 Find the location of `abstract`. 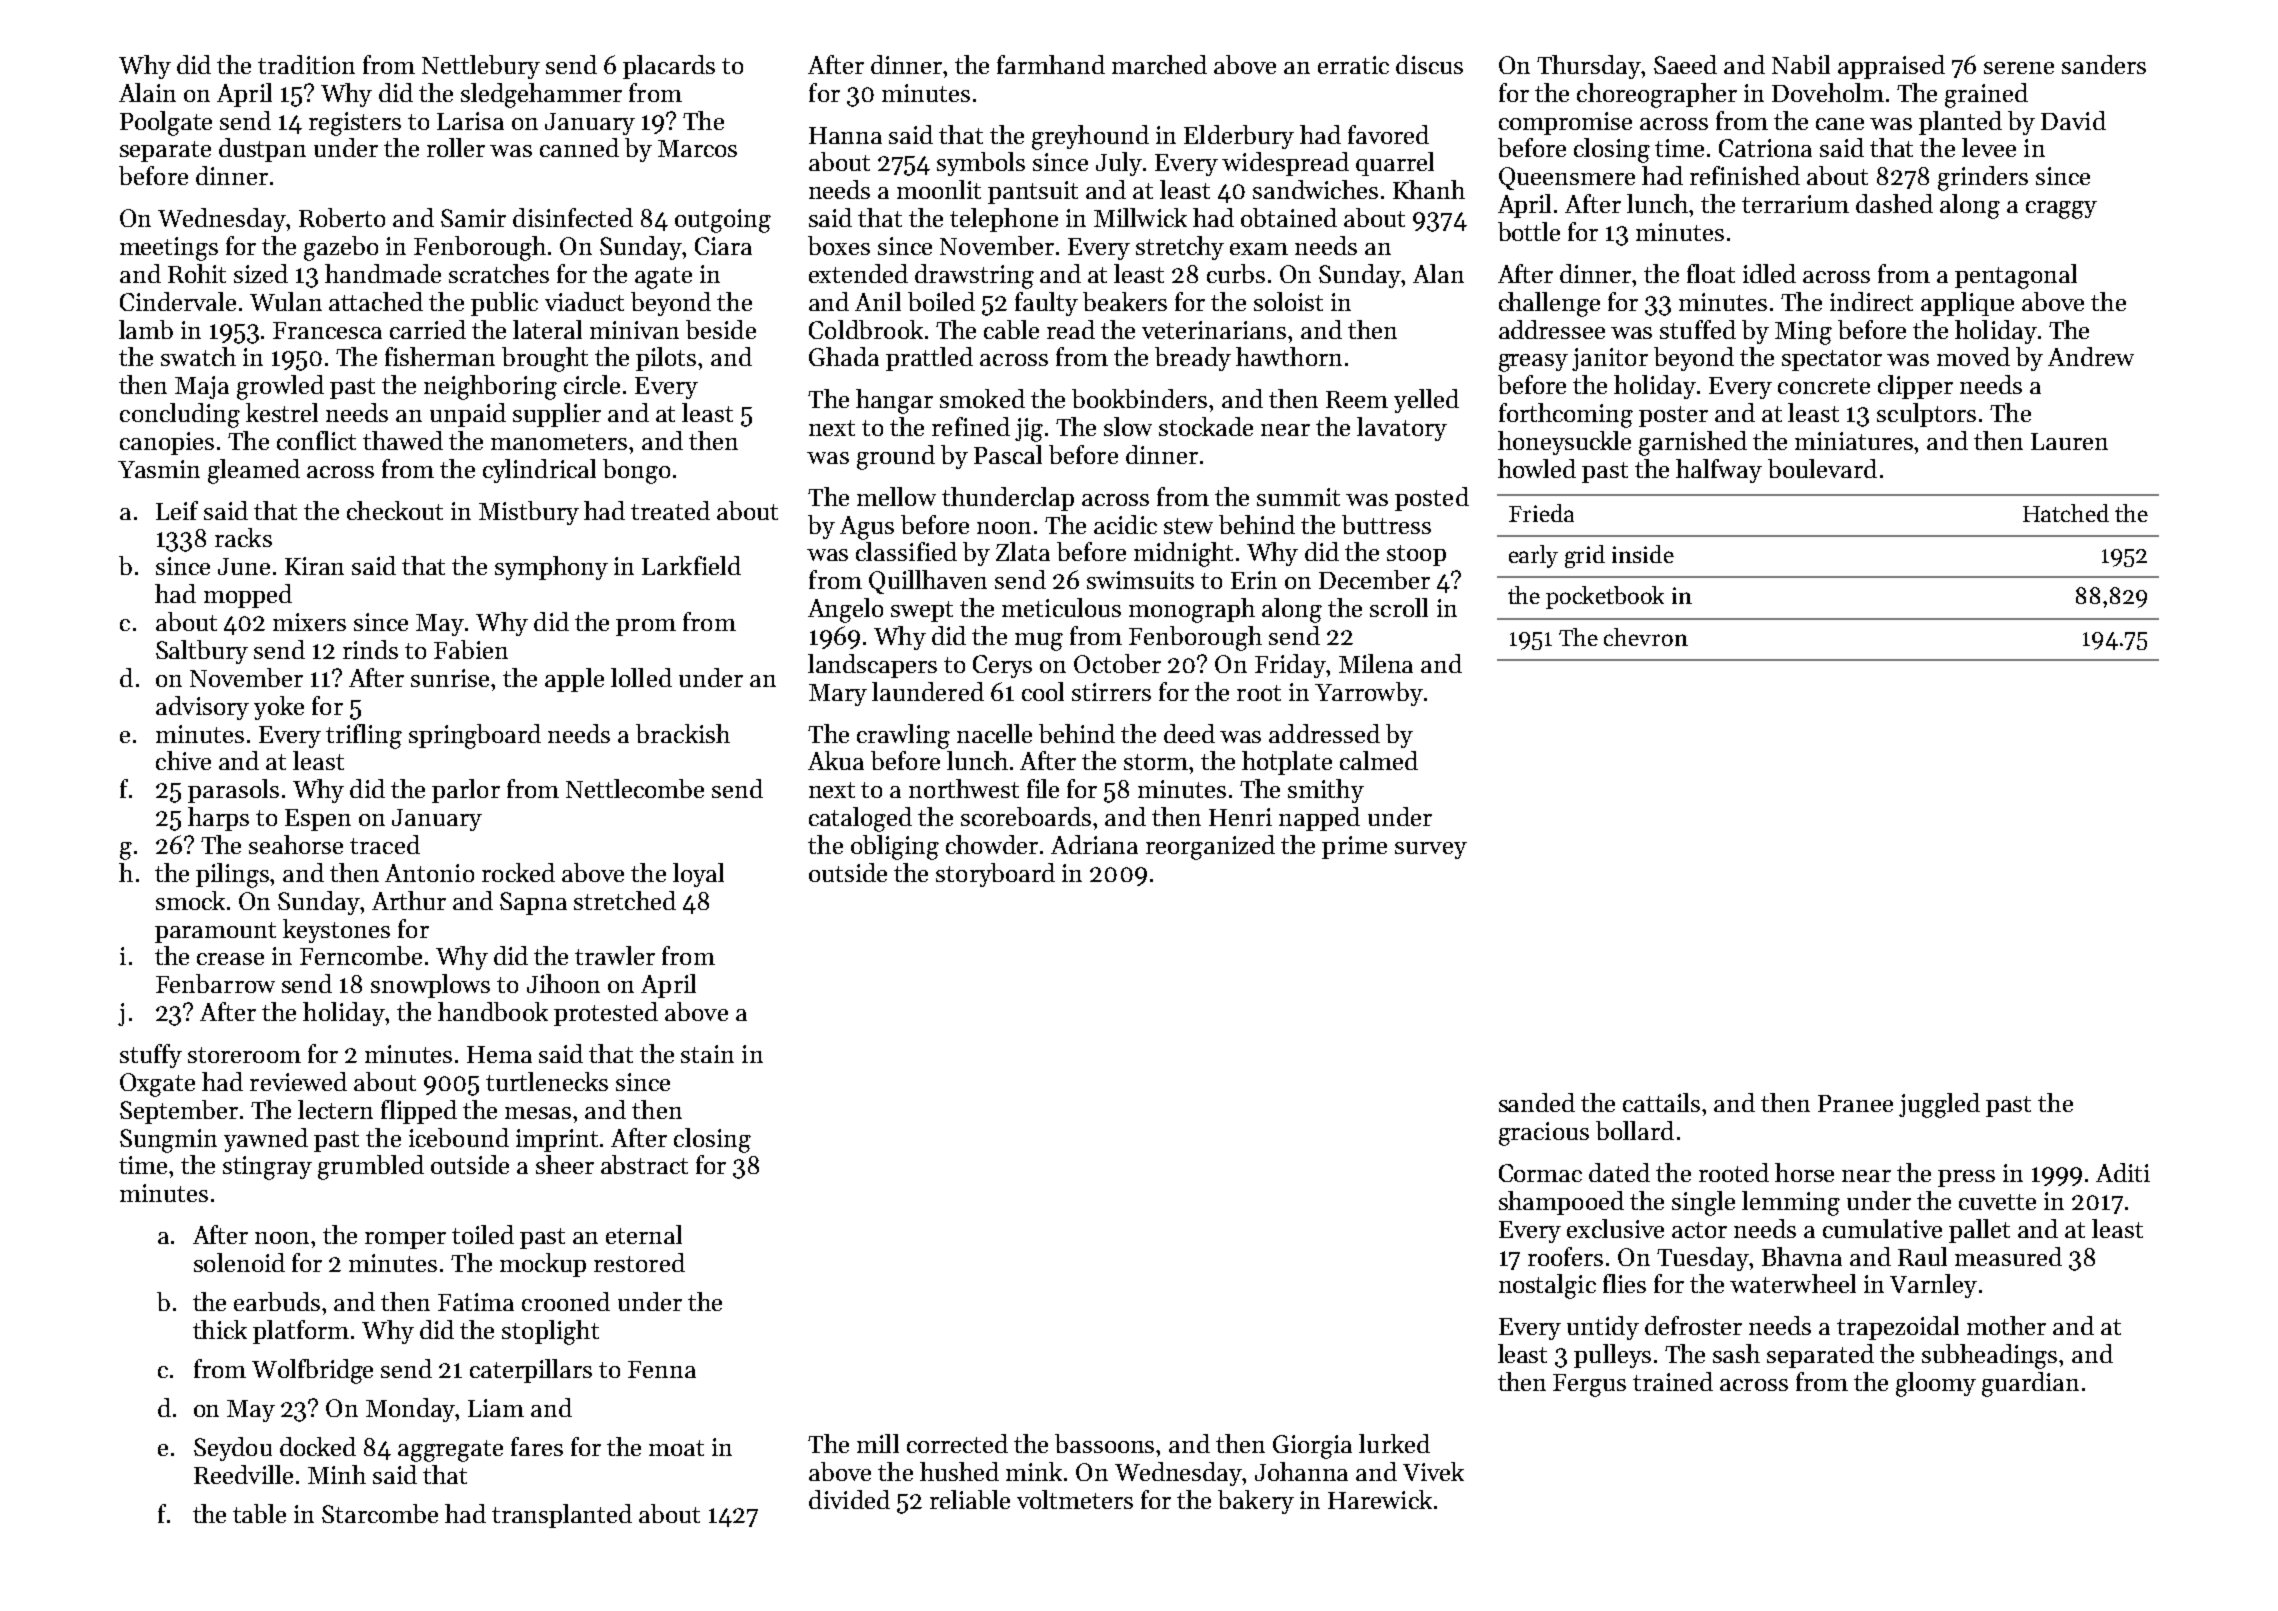

abstract is located at coordinates (644, 1164).
